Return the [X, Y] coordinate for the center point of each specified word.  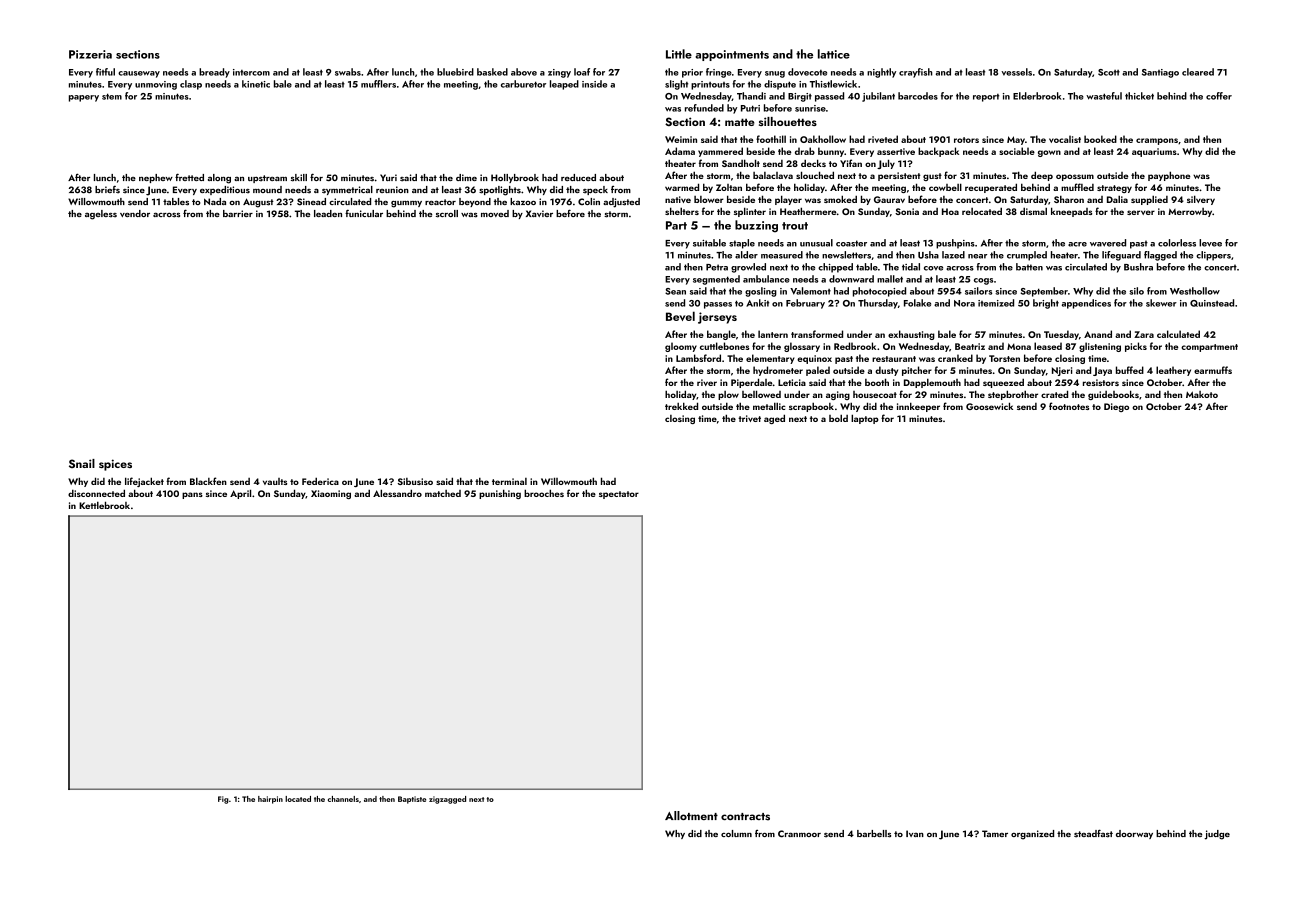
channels [343, 799]
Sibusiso [415, 481]
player [788, 200]
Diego [1116, 407]
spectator [619, 495]
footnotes [1069, 406]
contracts [745, 817]
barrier [238, 213]
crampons [1157, 141]
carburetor [523, 84]
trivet [749, 418]
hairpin [270, 800]
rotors [966, 140]
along [219, 179]
